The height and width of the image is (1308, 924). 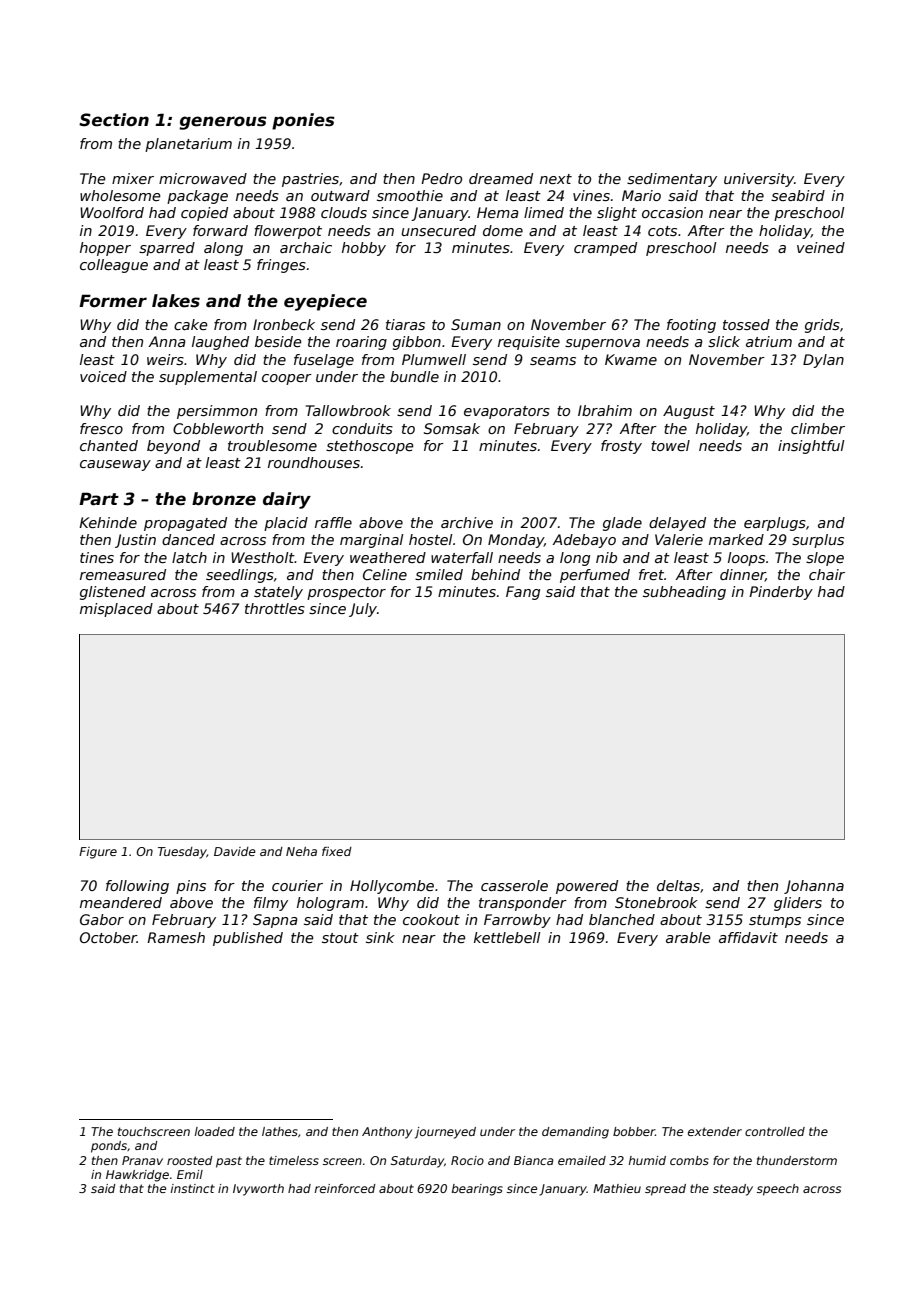 I want to click on dome, so click(x=503, y=230).
